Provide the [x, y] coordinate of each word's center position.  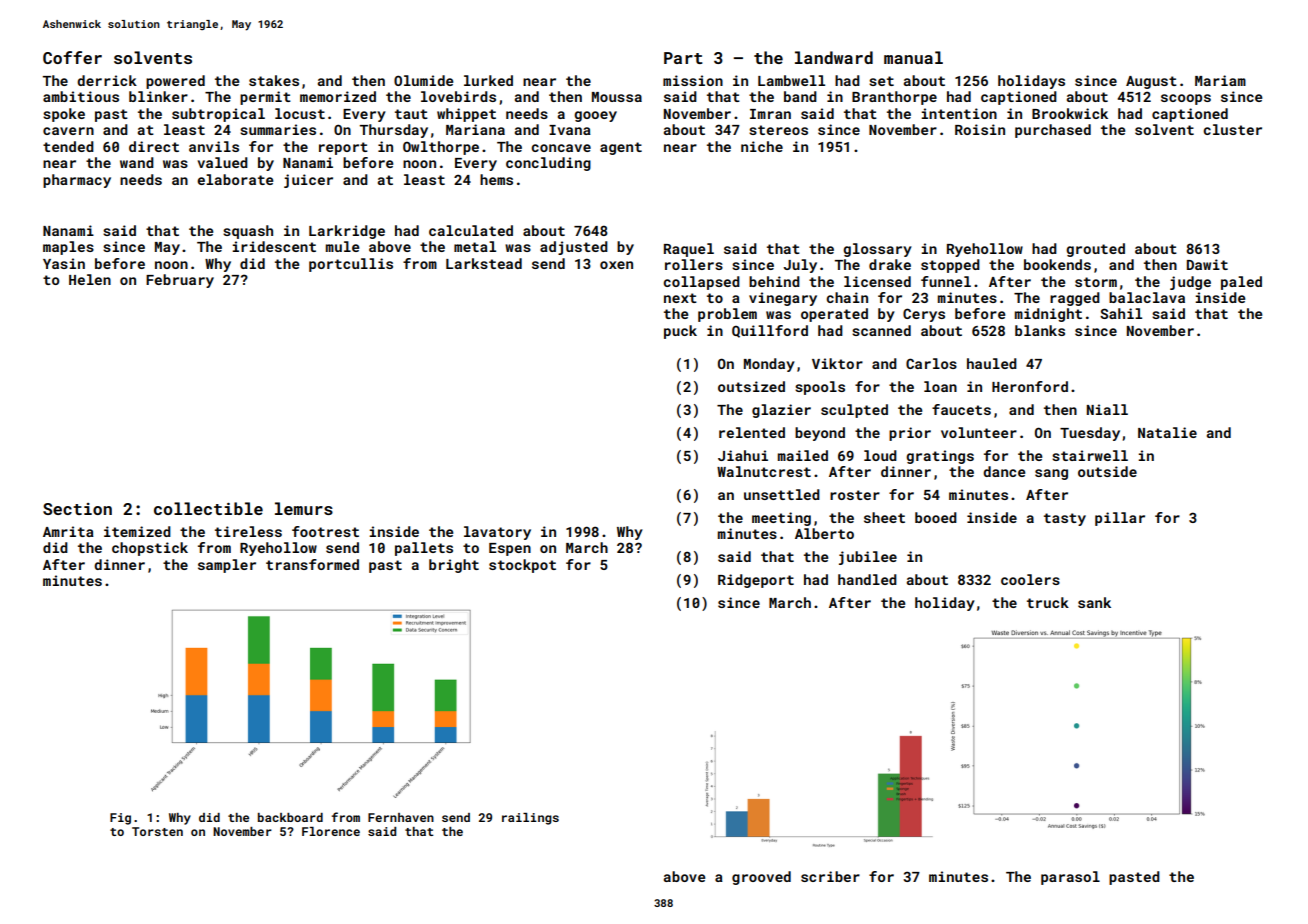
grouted [1095, 250]
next [680, 298]
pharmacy [77, 181]
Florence [331, 831]
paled [1241, 283]
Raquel [689, 250]
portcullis [351, 265]
